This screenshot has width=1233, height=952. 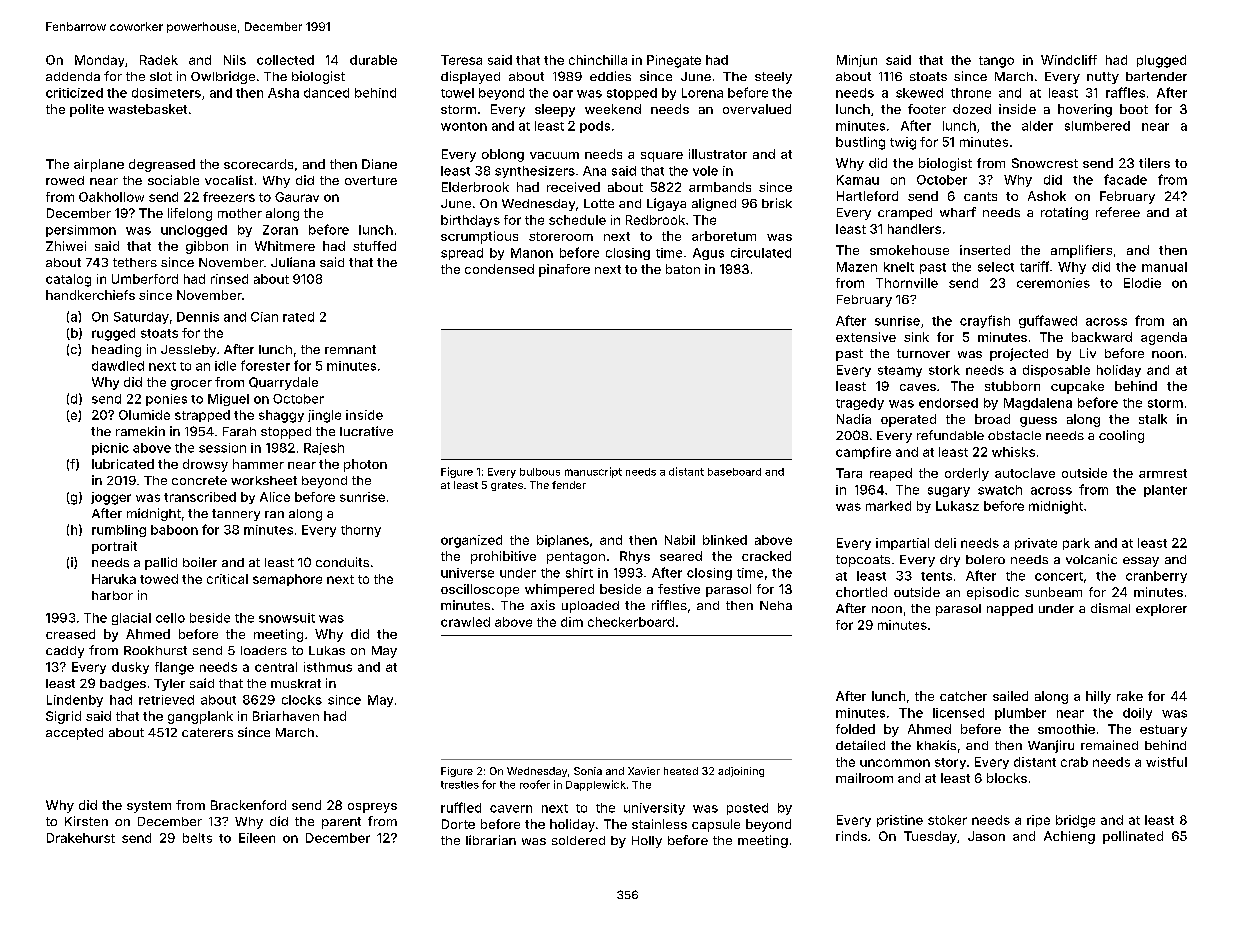 What do you see at coordinates (248, 805) in the screenshot?
I see `Brackenford` at bounding box center [248, 805].
